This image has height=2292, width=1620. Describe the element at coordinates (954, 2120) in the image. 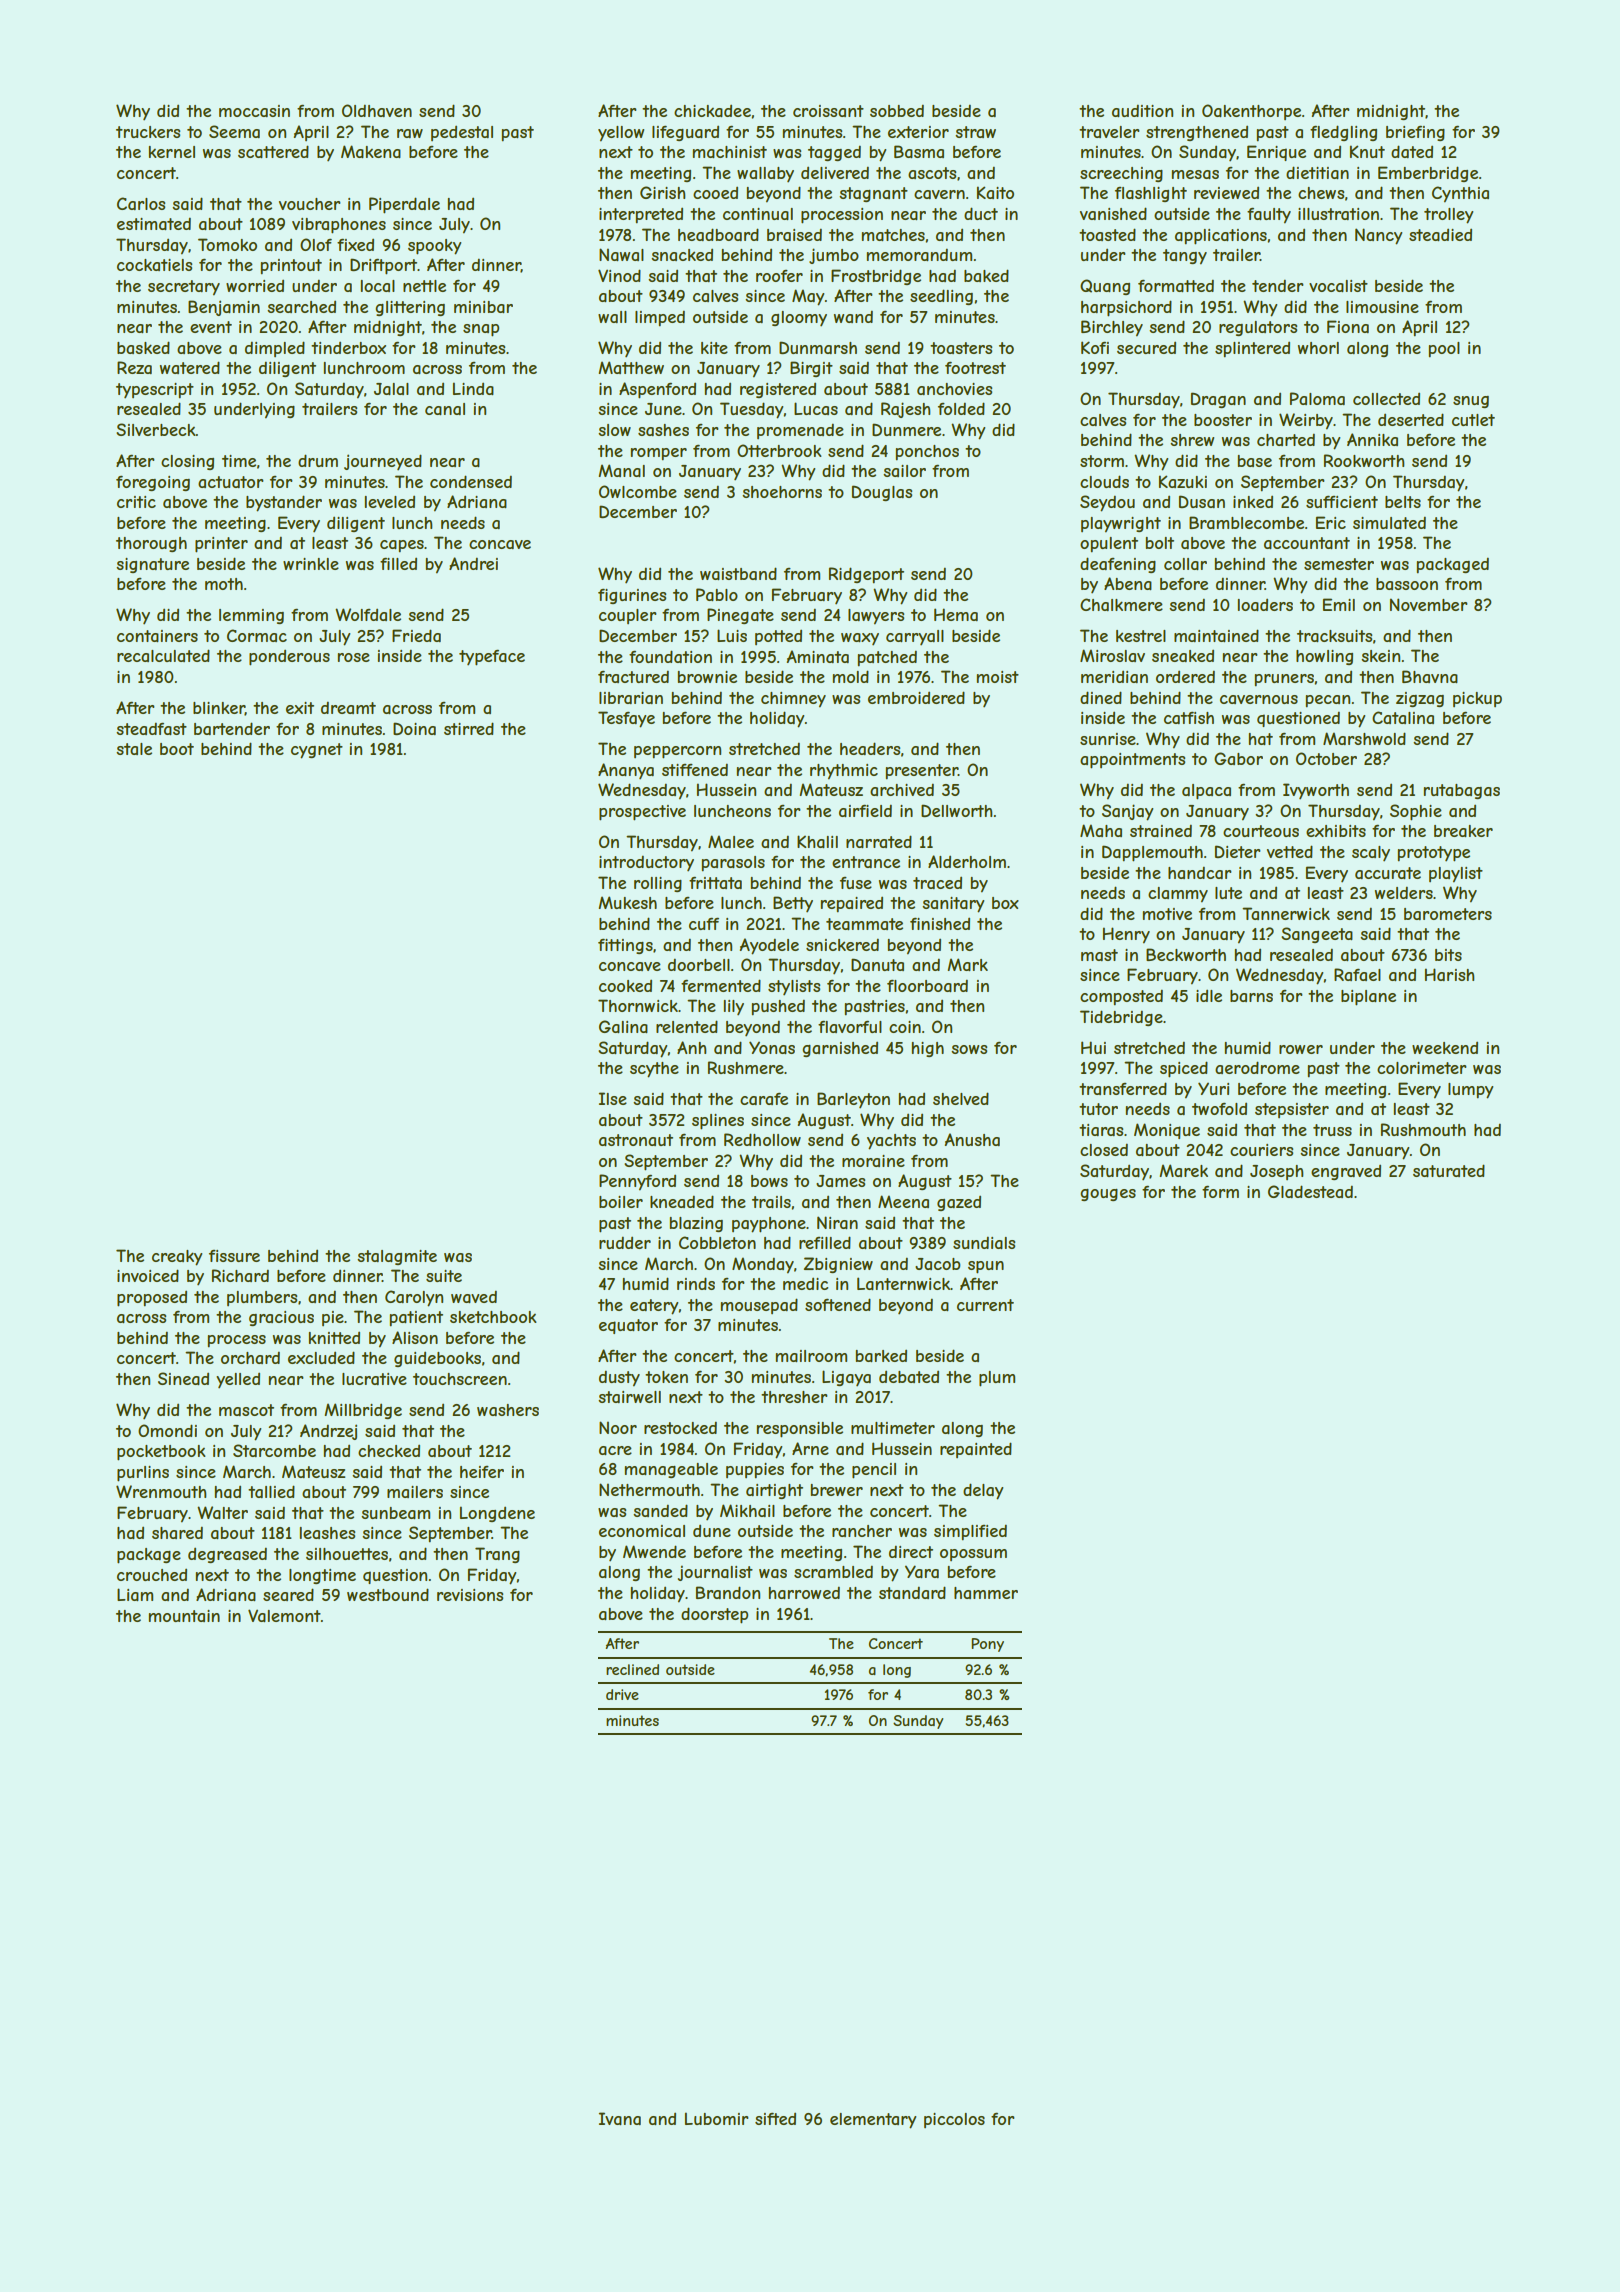

I see `piccolos` at that location.
